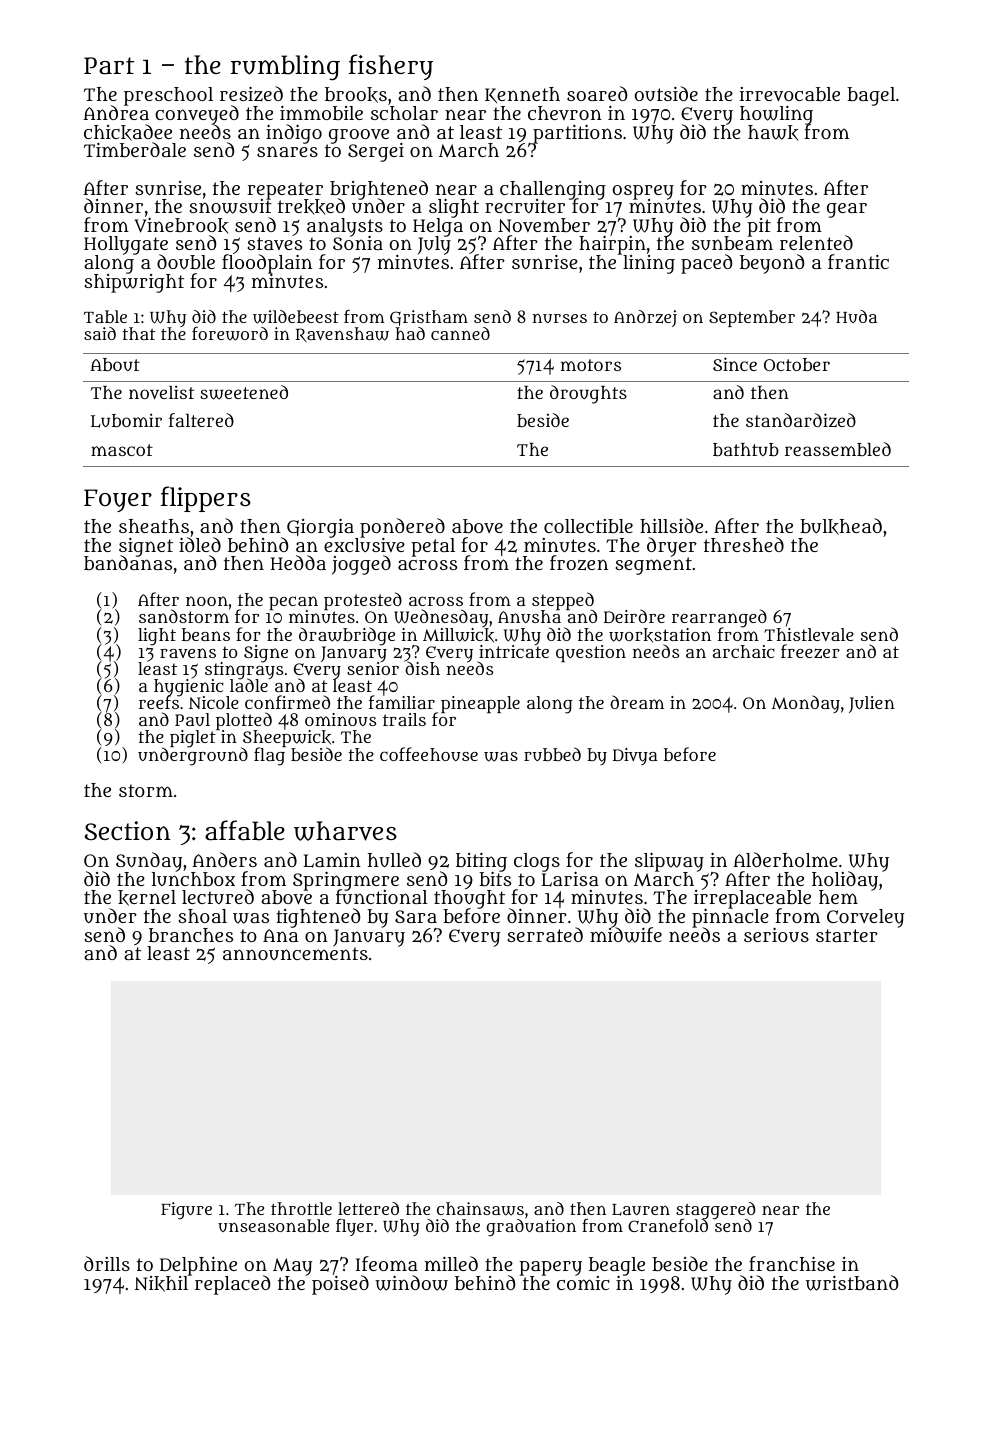 This page has height=1437, width=992. What do you see at coordinates (358, 243) in the page?
I see `Sonia` at bounding box center [358, 243].
